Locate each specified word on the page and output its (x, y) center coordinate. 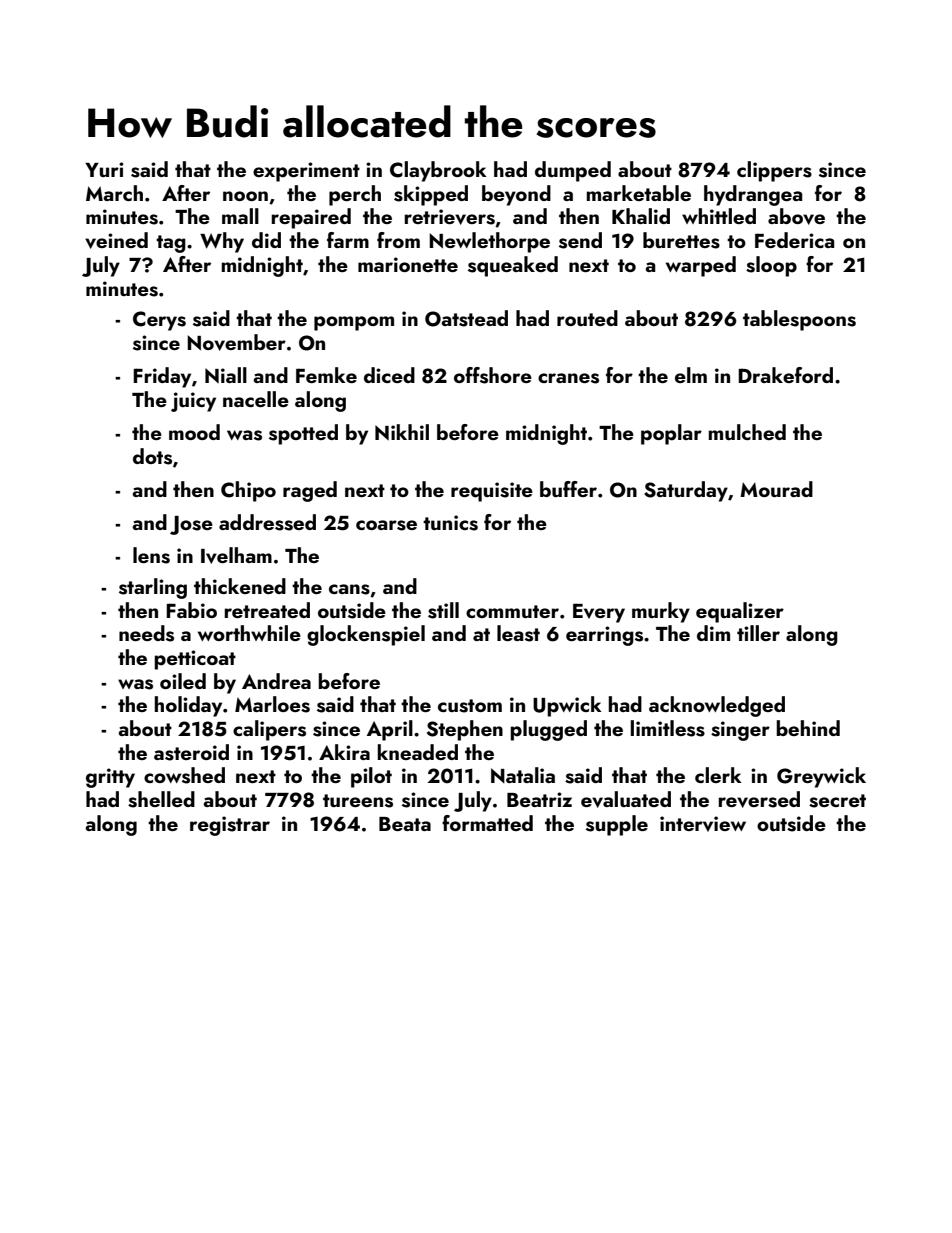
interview (703, 824)
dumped (573, 171)
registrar (230, 826)
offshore (493, 375)
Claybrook (438, 171)
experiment (306, 172)
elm (691, 375)
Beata (405, 824)
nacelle (256, 399)
